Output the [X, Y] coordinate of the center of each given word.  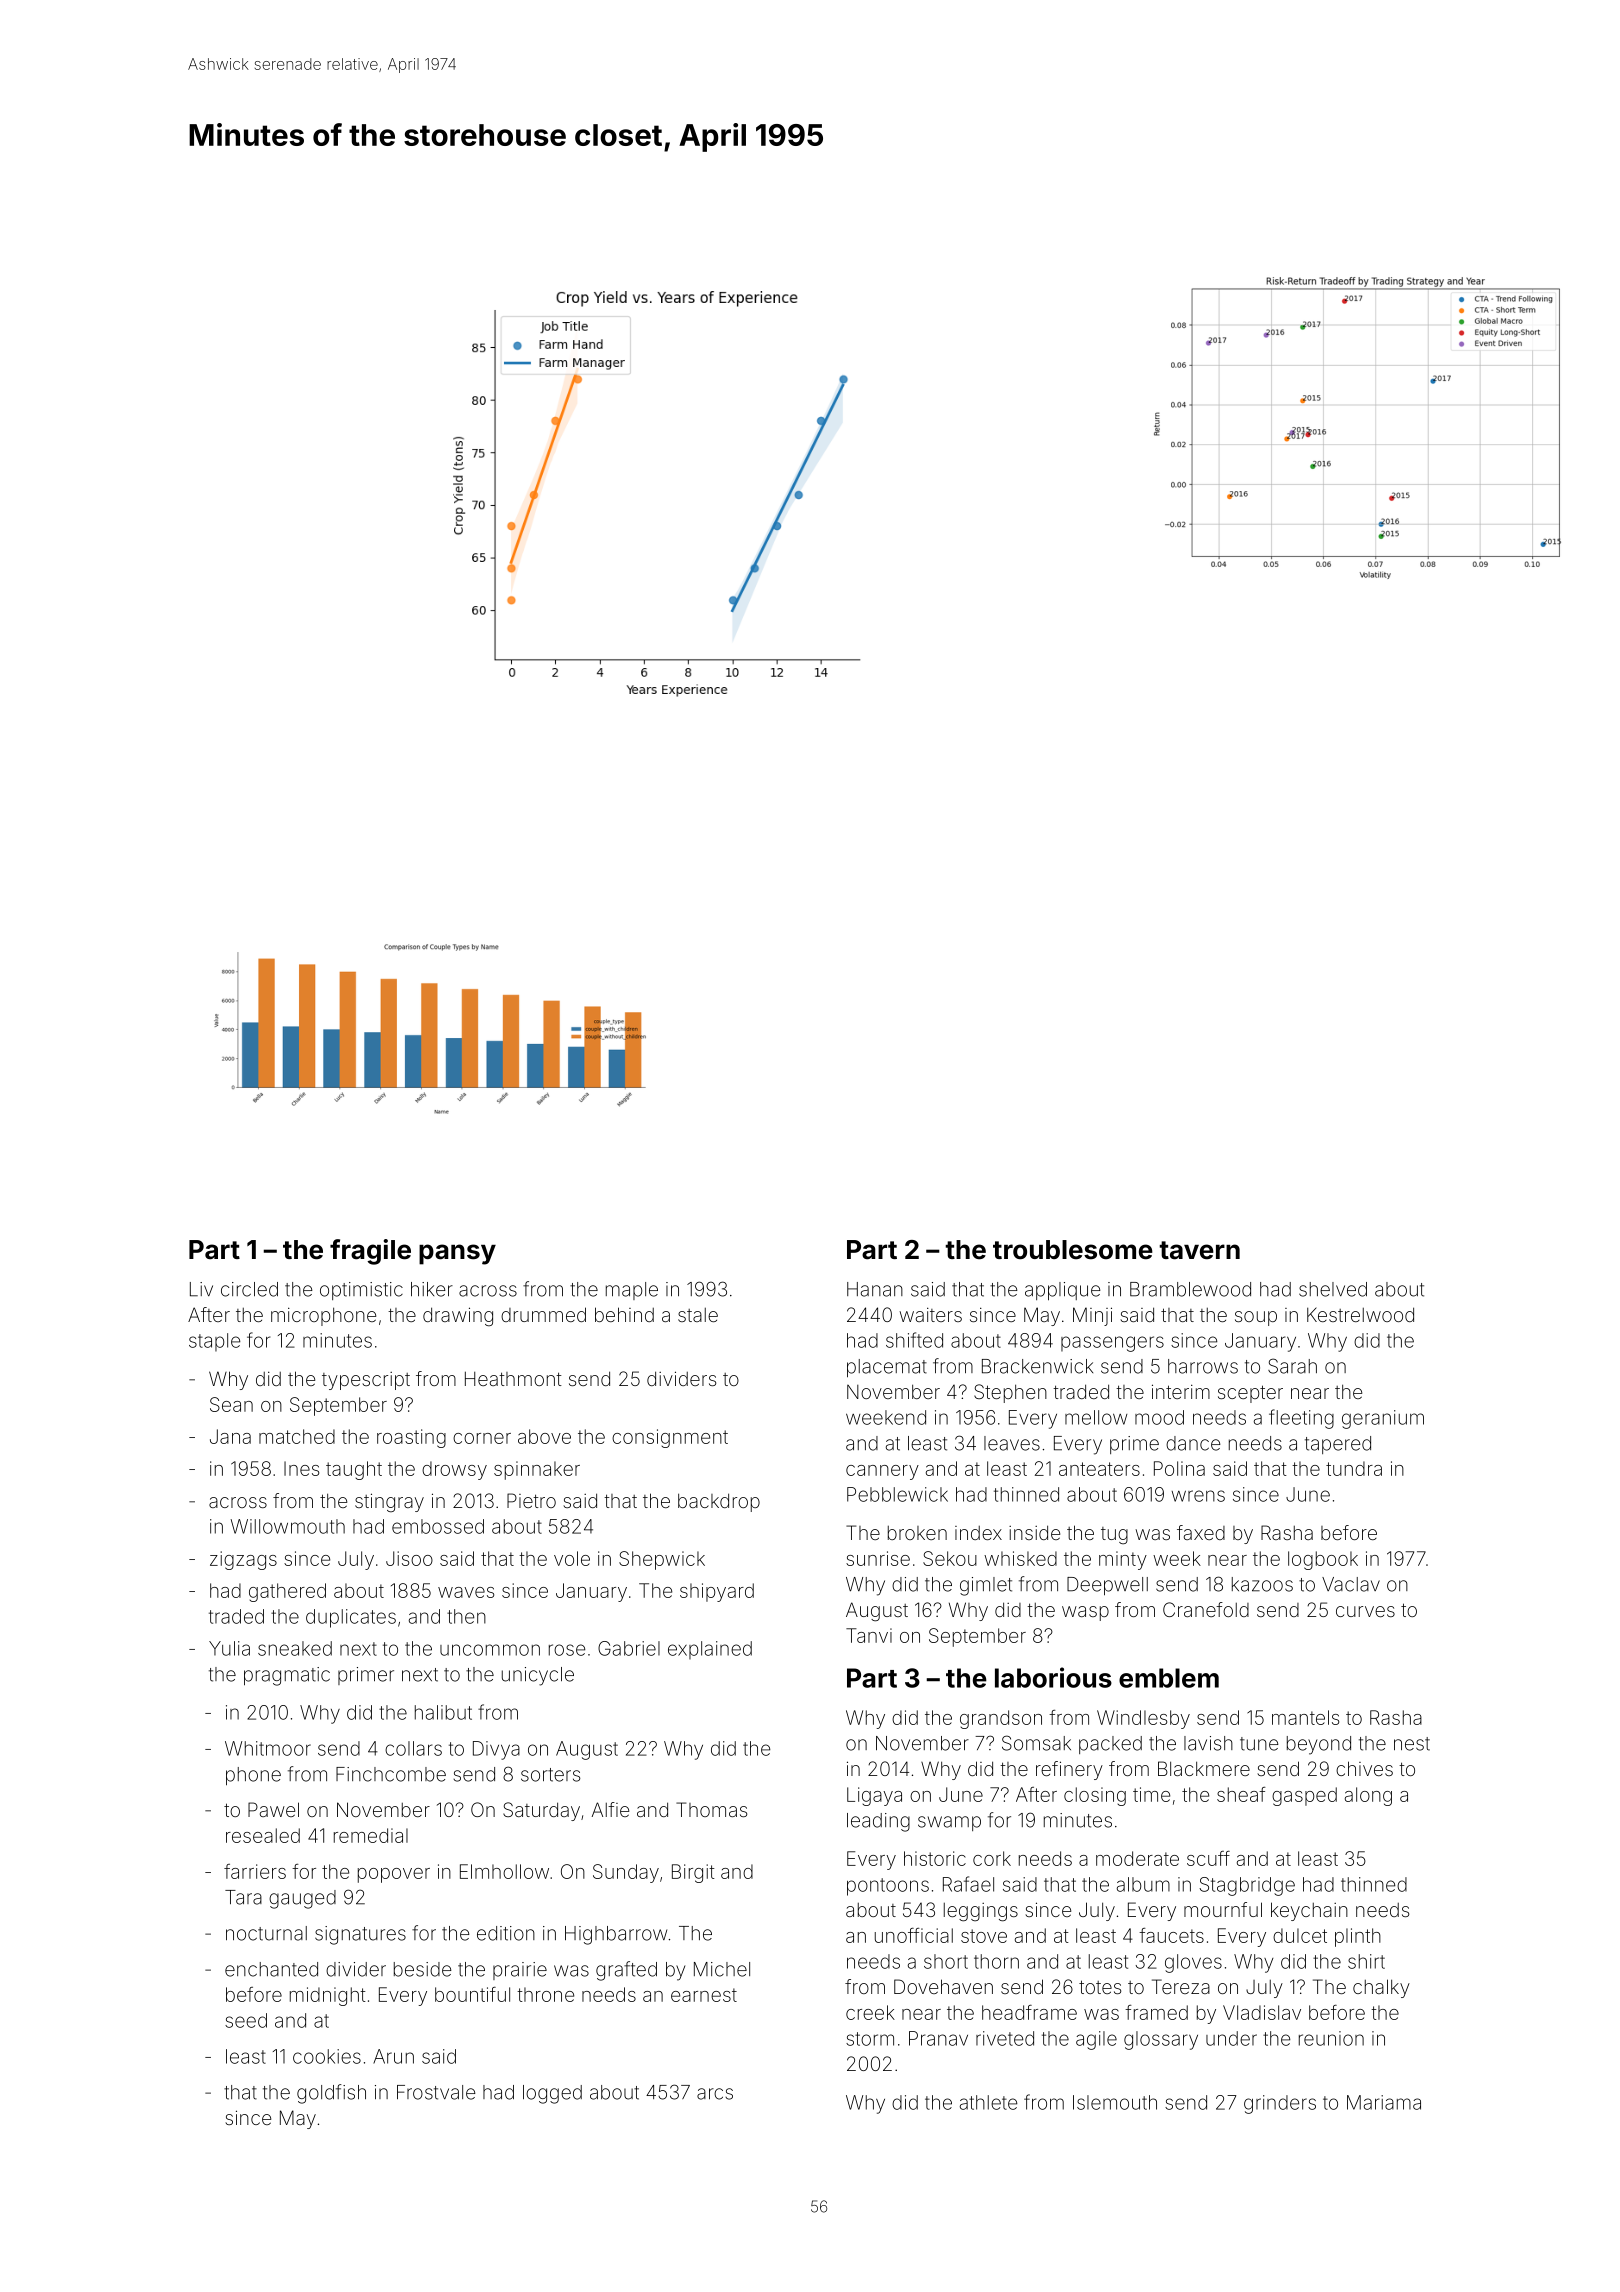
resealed [263, 1835]
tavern [1199, 1250]
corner [482, 1438]
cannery [882, 1472]
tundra [1354, 1468]
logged [552, 2094]
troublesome [1073, 1250]
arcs [715, 2094]
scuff [1208, 1858]
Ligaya [874, 1796]
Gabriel [629, 1648]
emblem [1169, 1678]
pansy [457, 1254]
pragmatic [287, 1676]
